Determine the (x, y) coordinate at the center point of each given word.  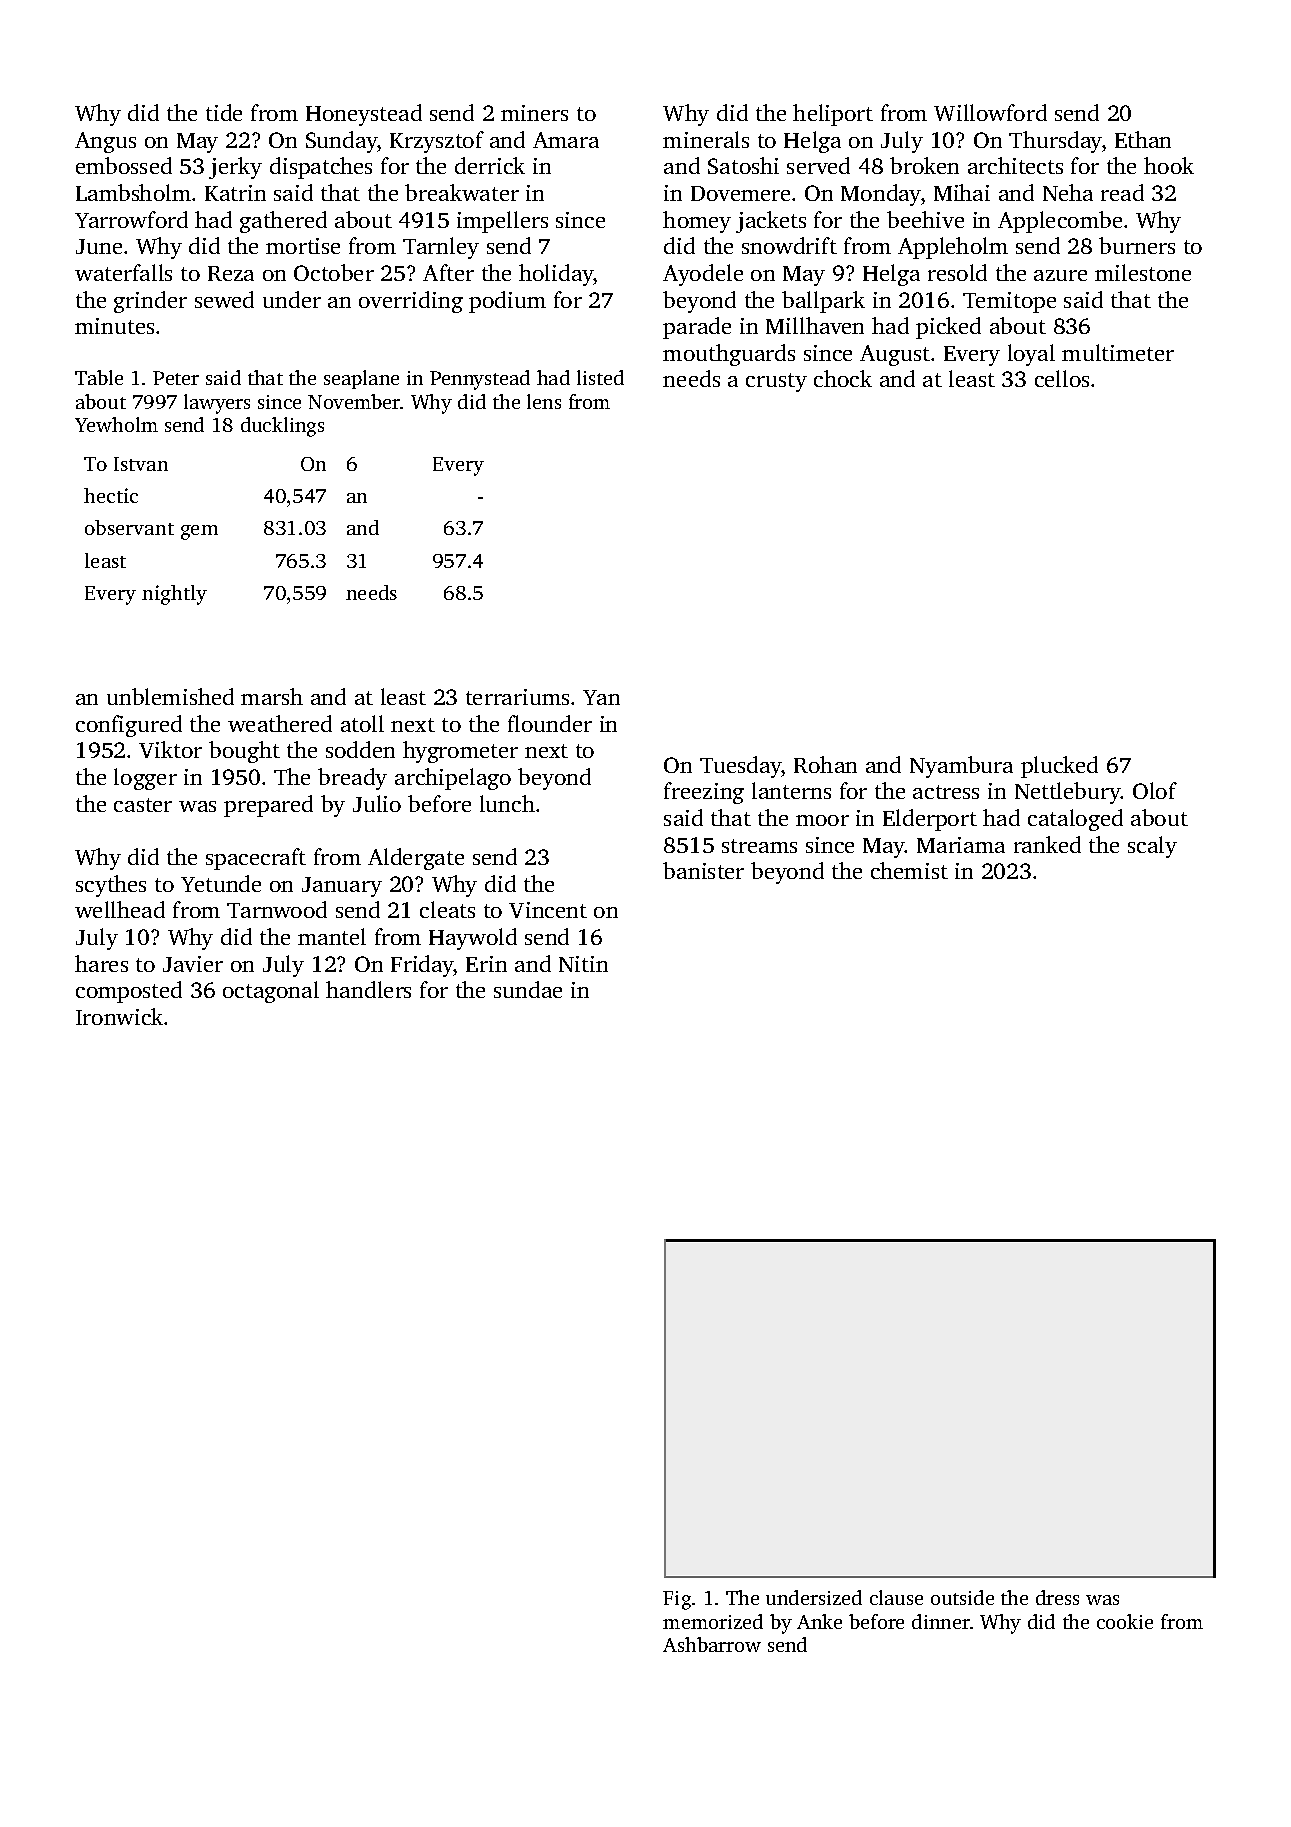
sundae (528, 989)
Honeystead (364, 115)
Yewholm (116, 424)
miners (534, 113)
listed (600, 377)
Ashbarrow (712, 1644)
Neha (1068, 192)
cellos (1062, 378)
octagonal (271, 992)
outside (962, 1597)
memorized (713, 1621)
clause (896, 1597)
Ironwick (119, 1016)
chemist (909, 870)
